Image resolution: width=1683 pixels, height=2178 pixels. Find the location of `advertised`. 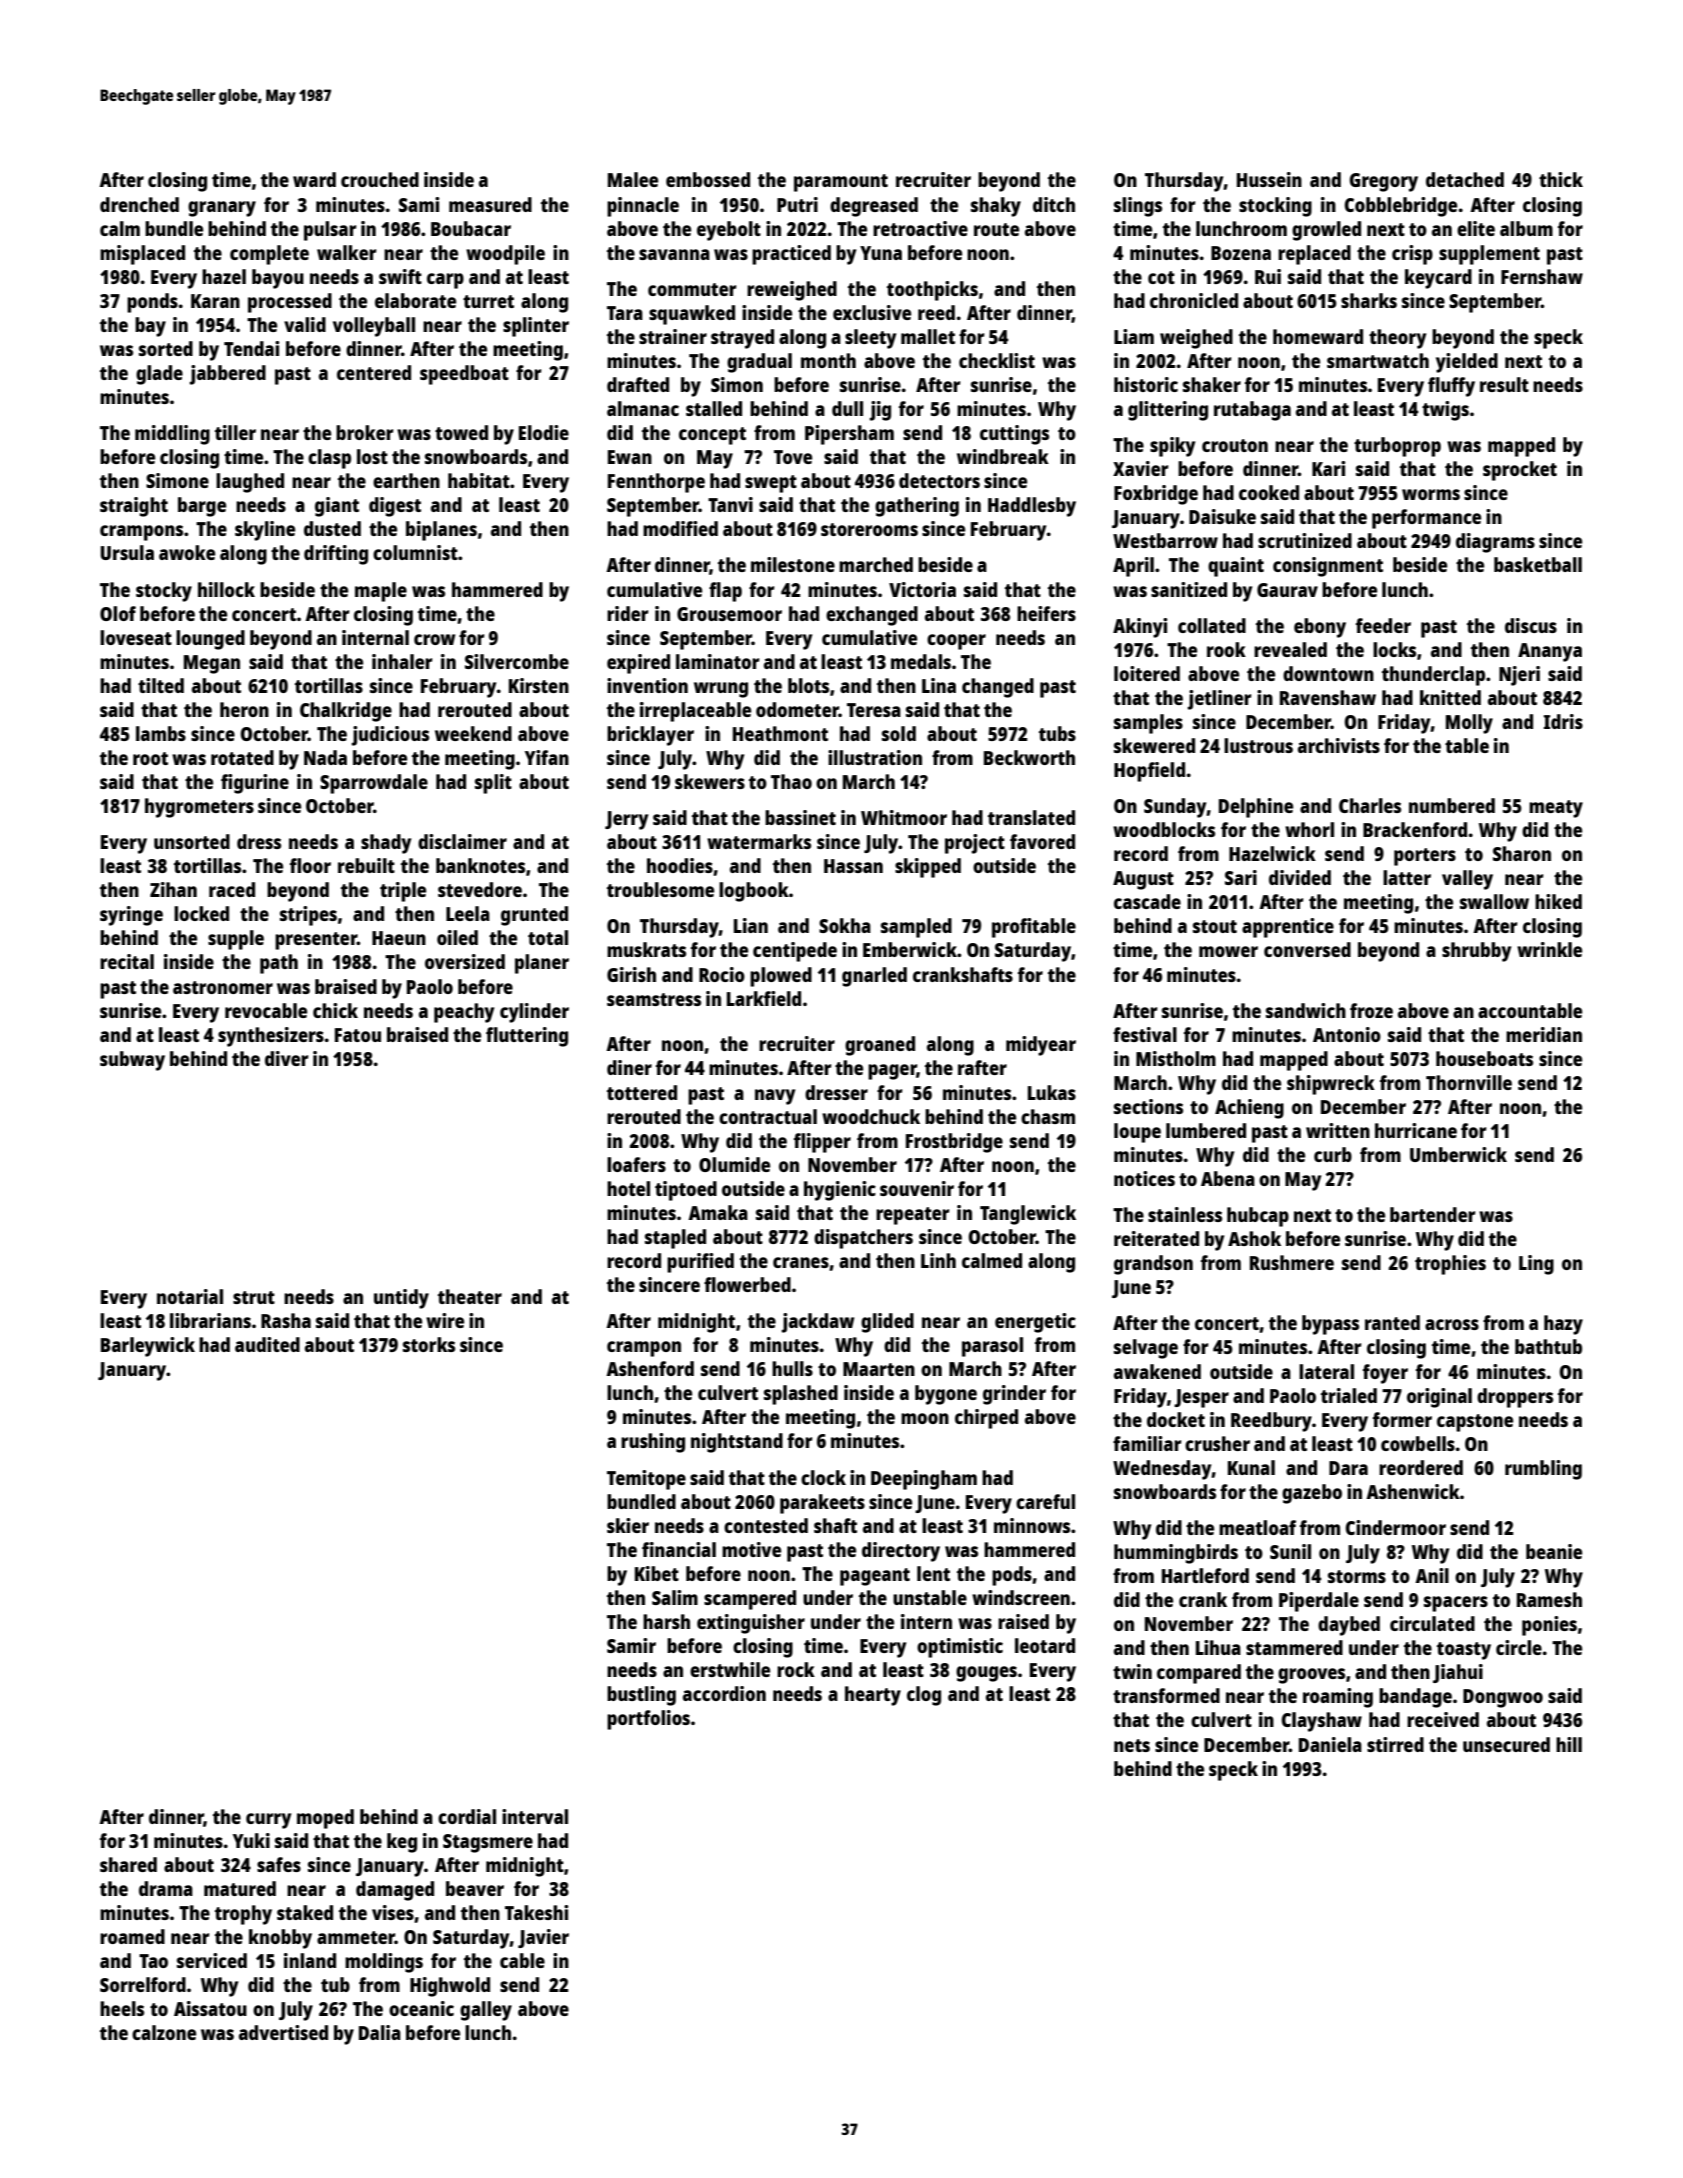

advertised is located at coordinates (283, 2032).
